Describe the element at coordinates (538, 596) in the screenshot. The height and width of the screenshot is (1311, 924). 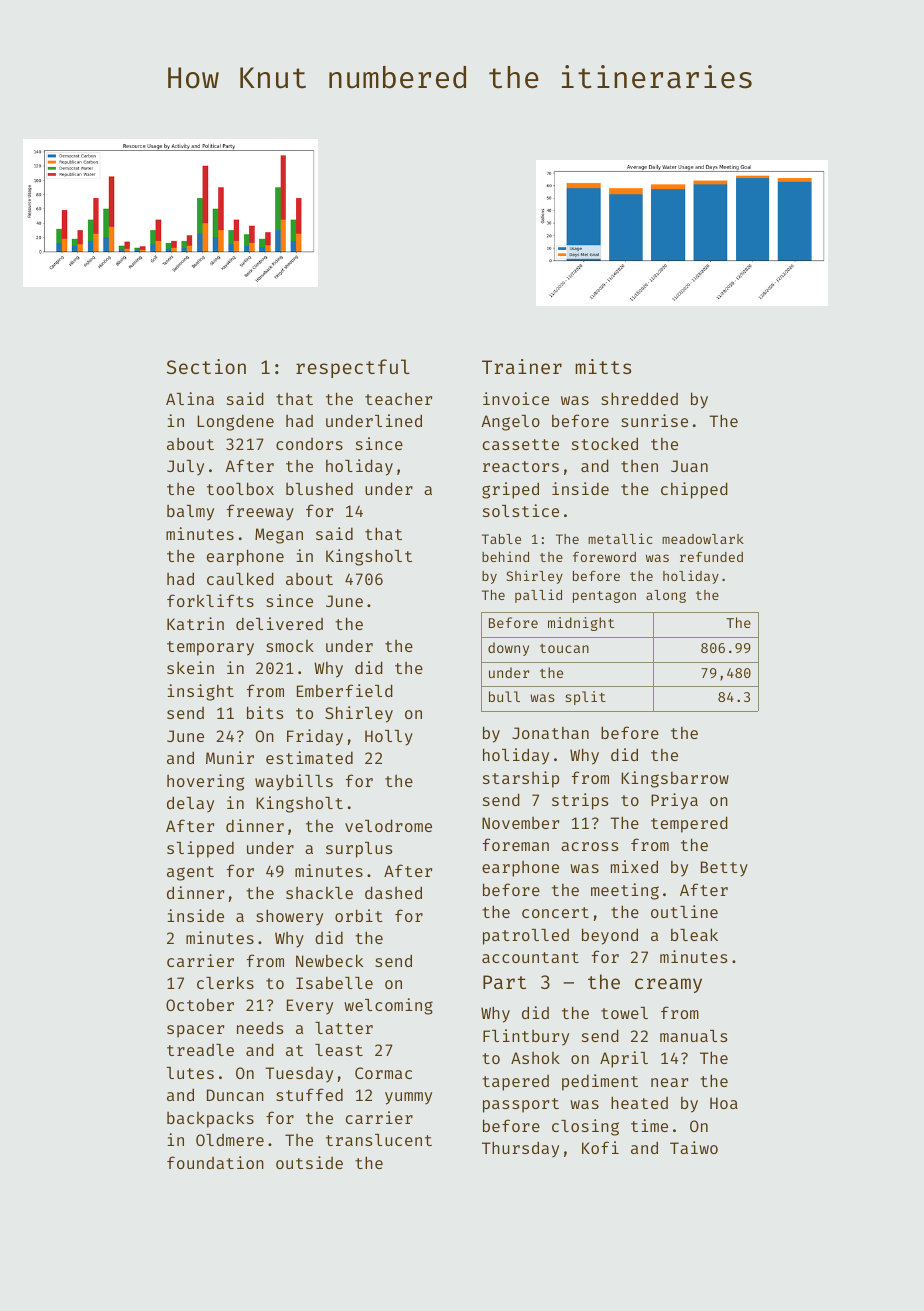
I see `pallid` at that location.
